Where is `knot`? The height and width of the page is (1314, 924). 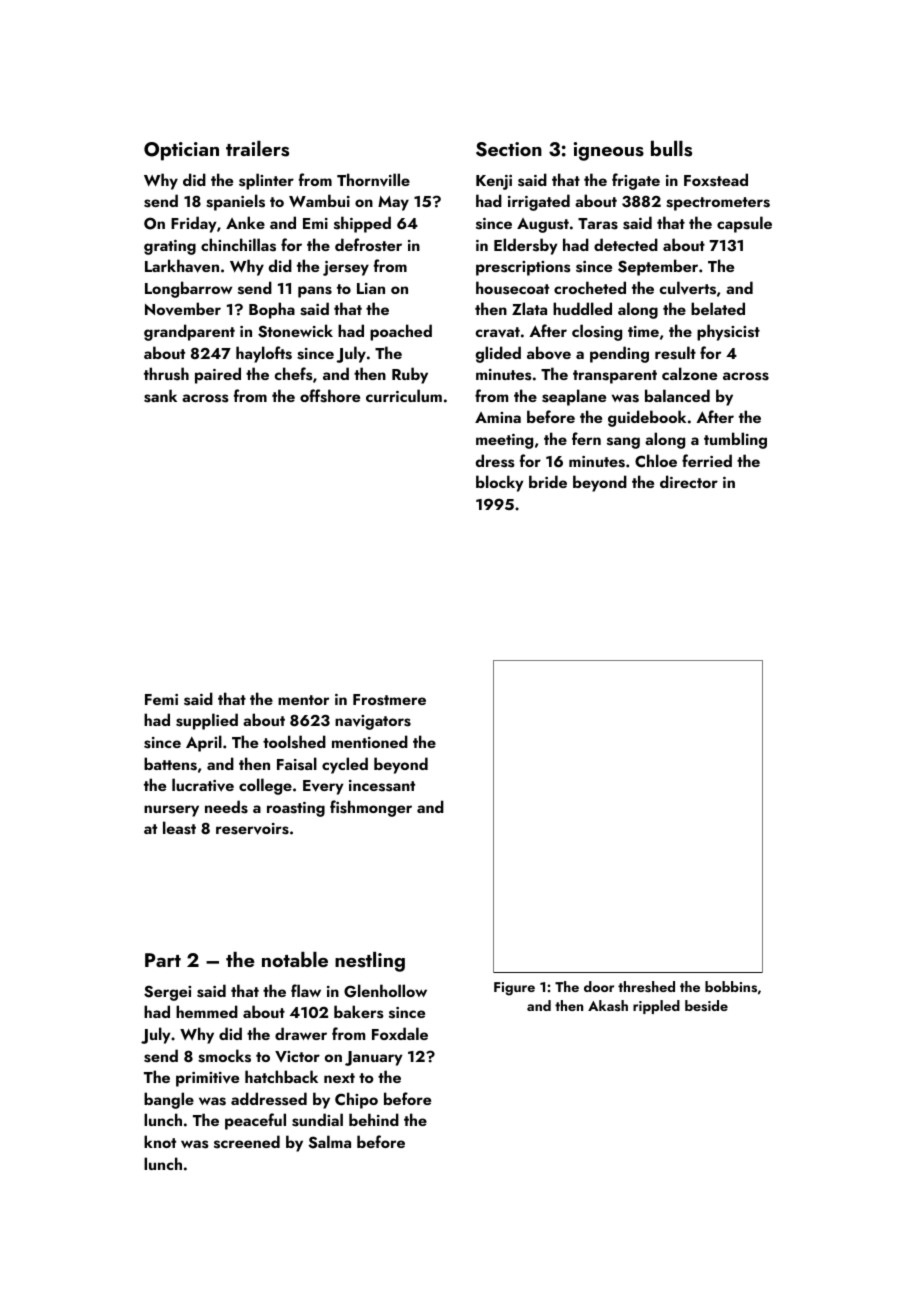
knot is located at coordinates (160, 1141).
